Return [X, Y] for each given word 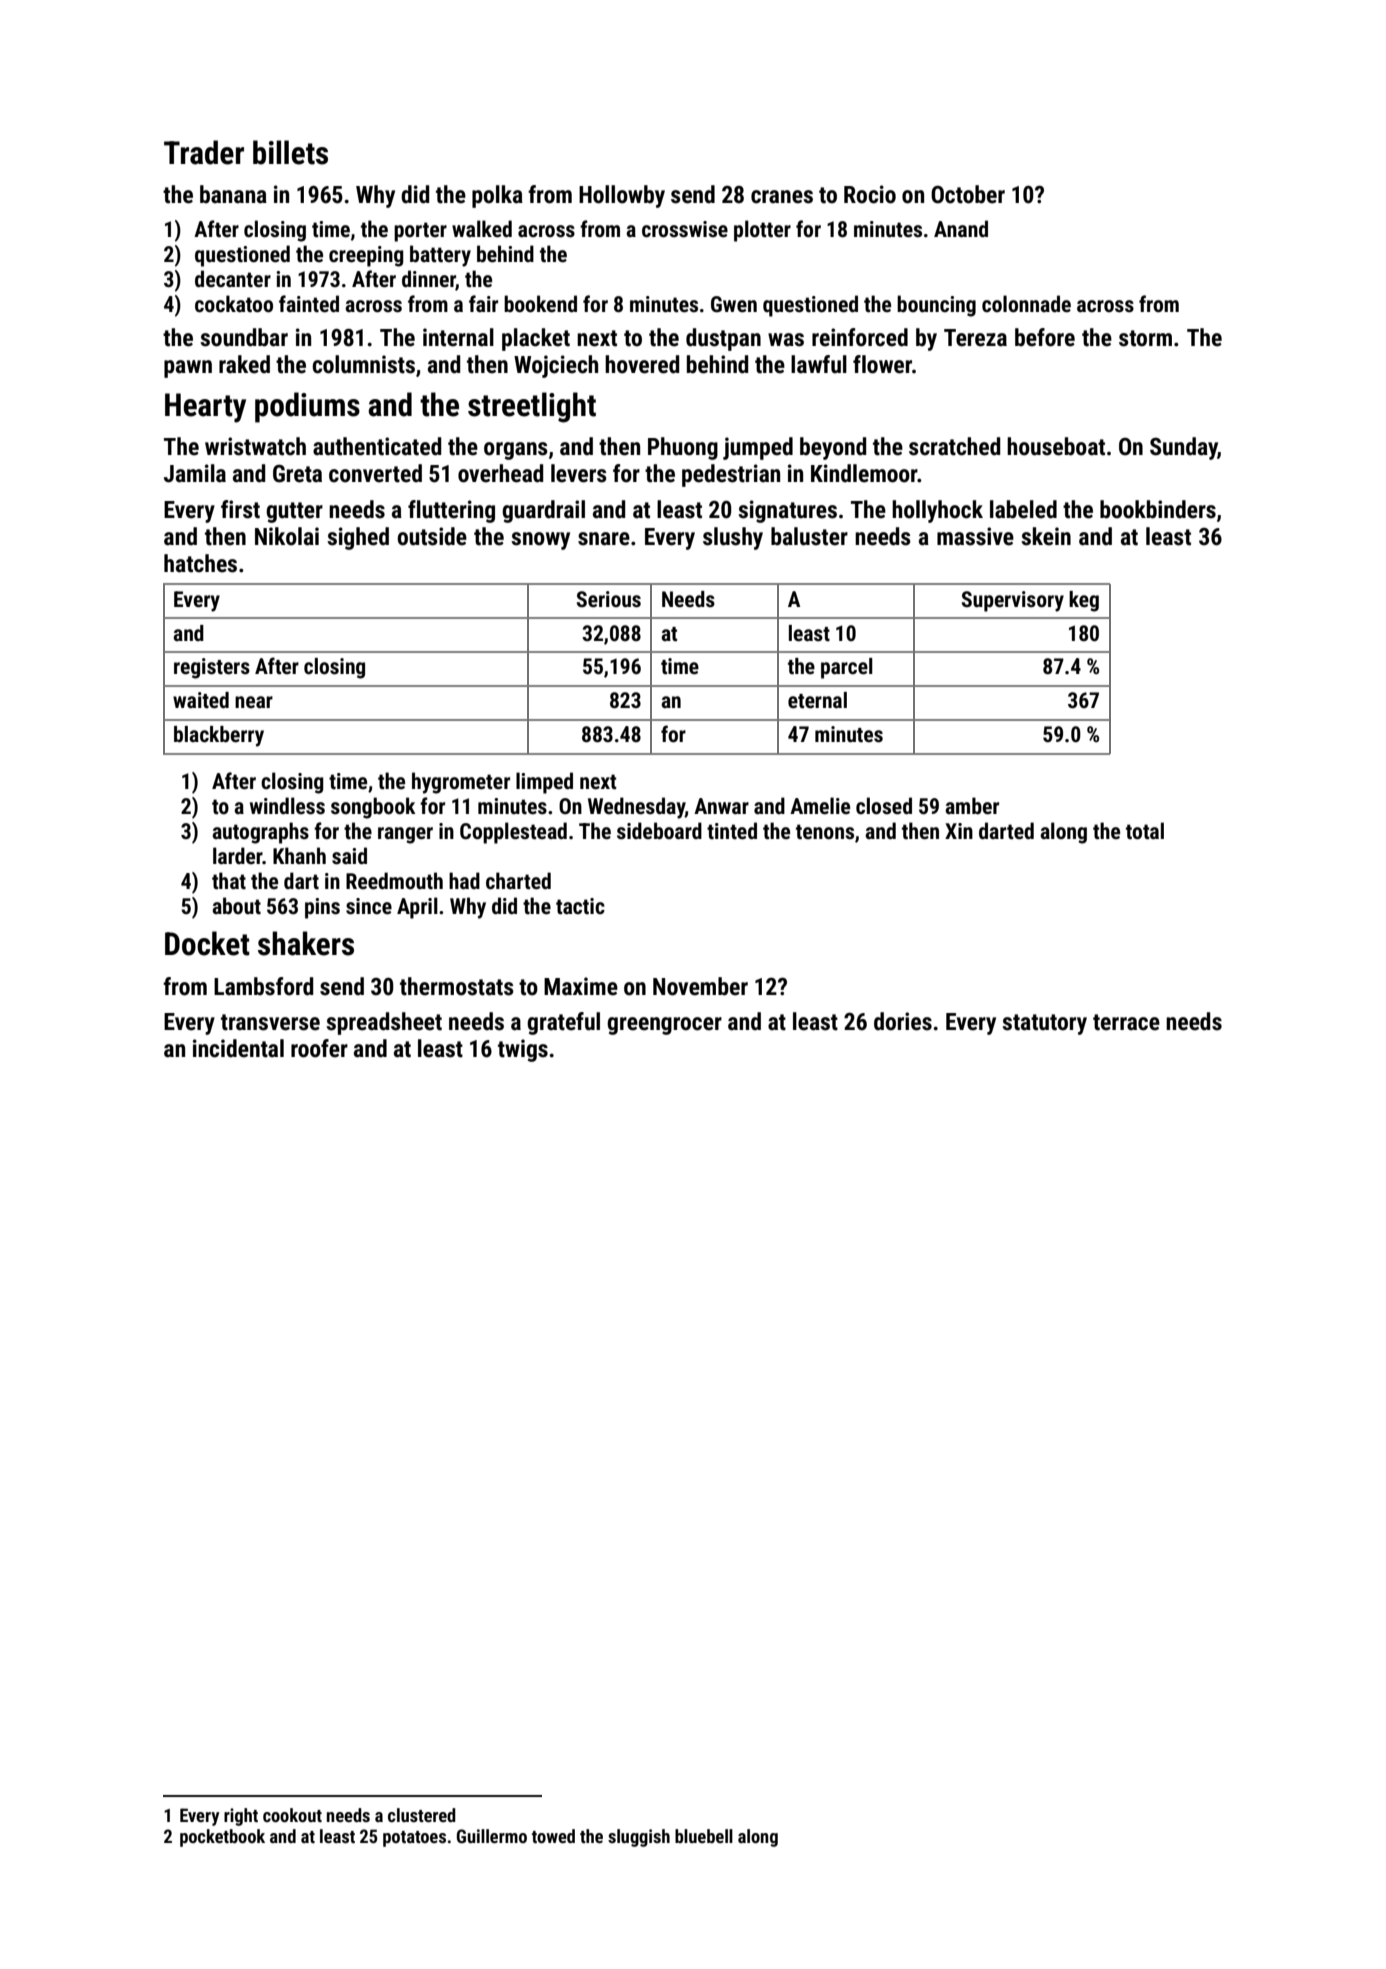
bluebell [704, 1836]
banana [233, 194]
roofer [319, 1048]
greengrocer [664, 1026]
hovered [642, 364]
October [968, 194]
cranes [782, 197]
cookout [292, 1815]
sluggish [639, 1838]
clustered [422, 1815]
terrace [1126, 1022]
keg [1084, 601]
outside [432, 536]
